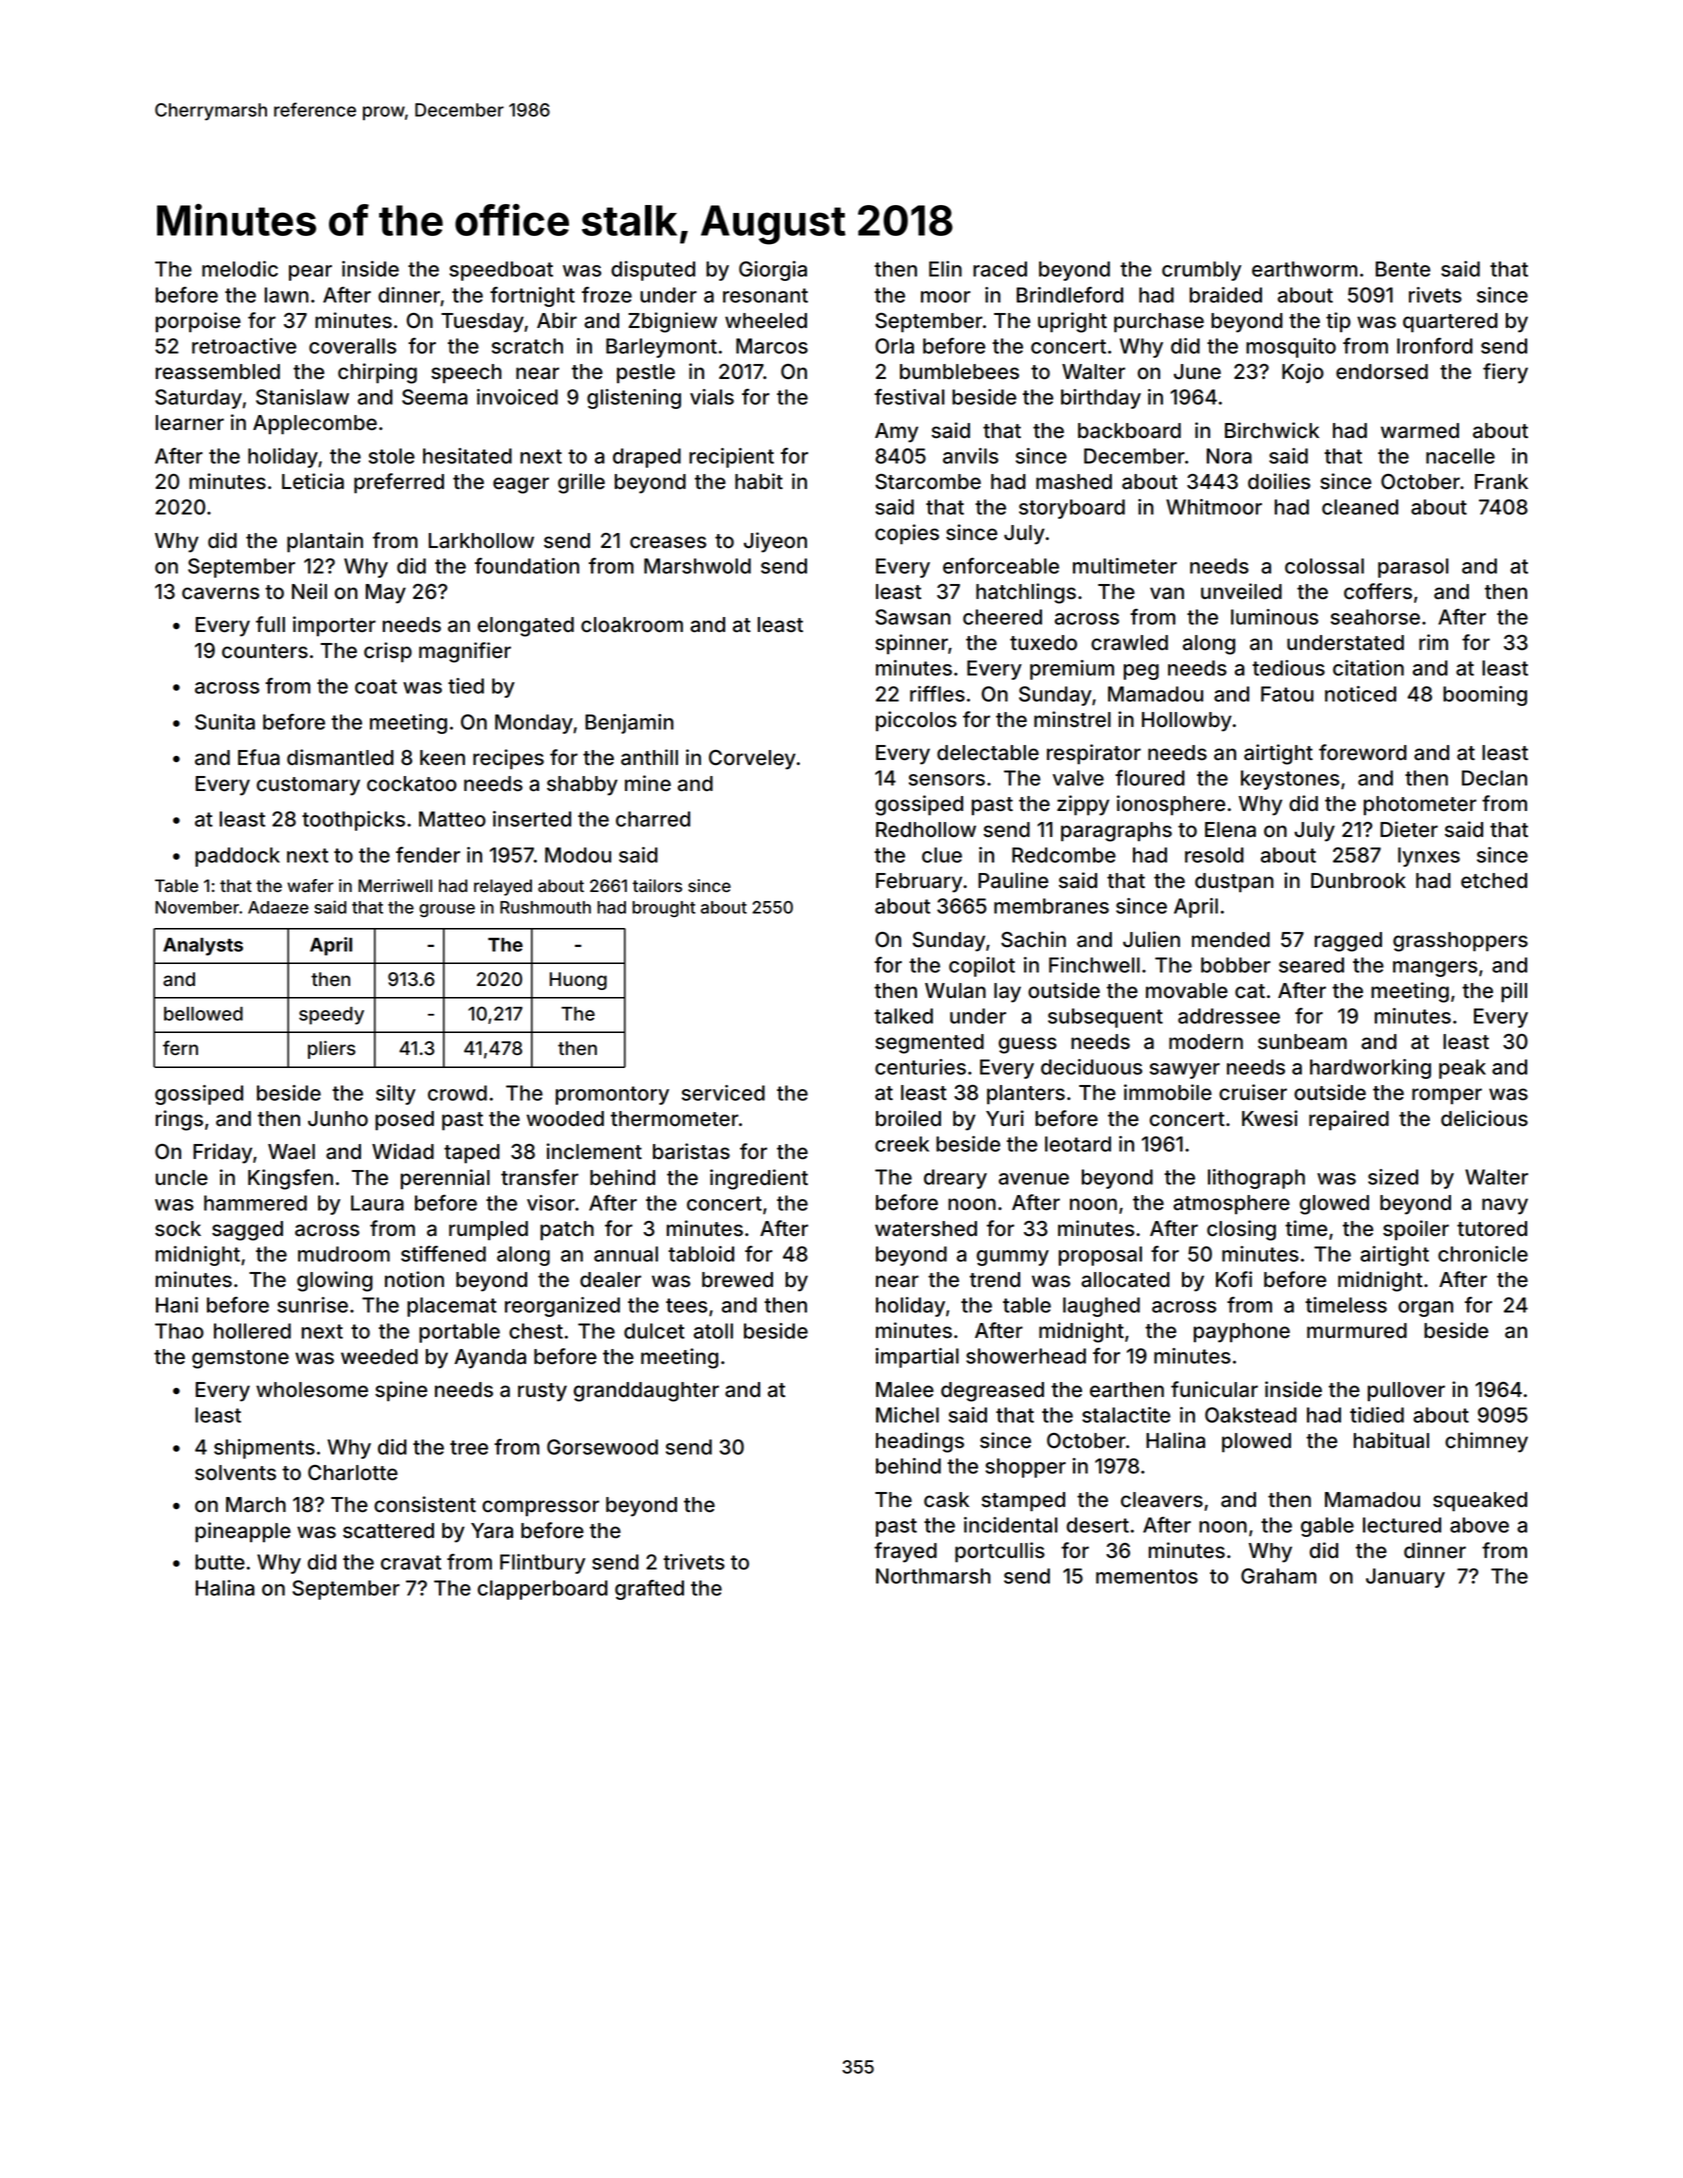 Image resolution: width=1683 pixels, height=2178 pixels. What do you see at coordinates (902, 1144) in the screenshot?
I see `creek` at bounding box center [902, 1144].
